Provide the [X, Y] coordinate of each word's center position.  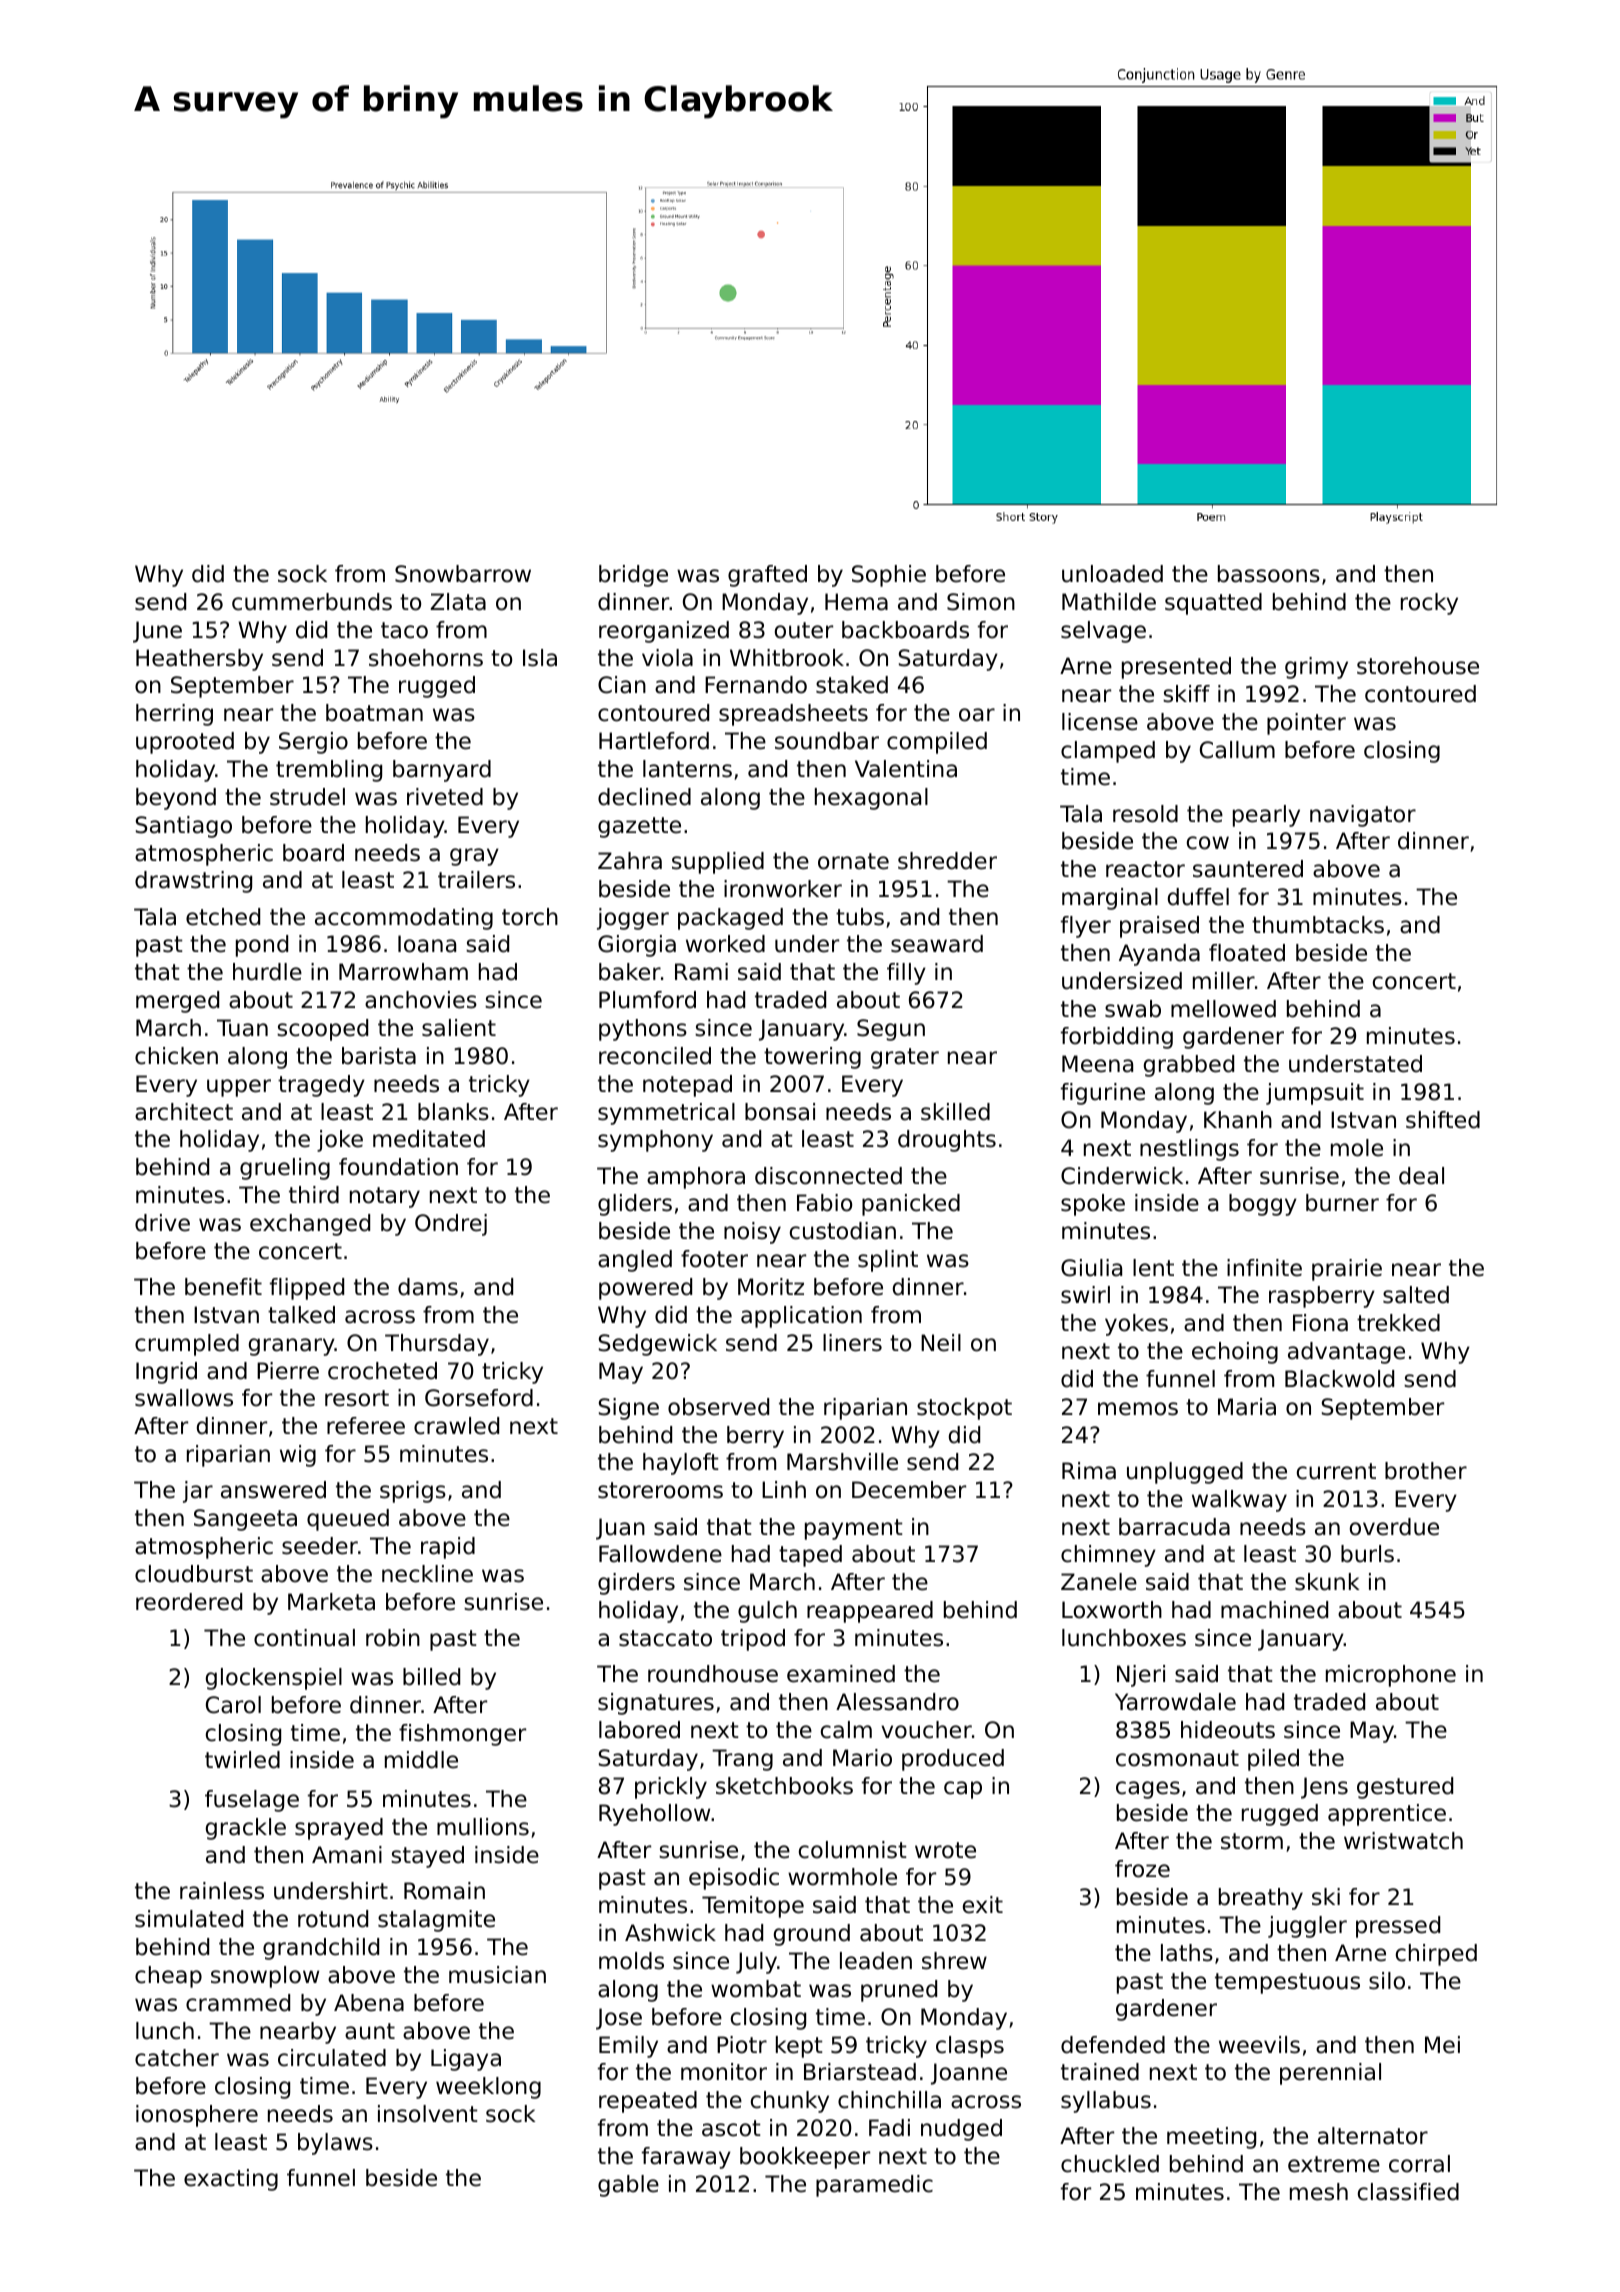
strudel [307, 797]
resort [357, 1398]
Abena [369, 2003]
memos [1138, 1409]
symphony [655, 1141]
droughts [947, 1141]
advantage [1346, 1353]
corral [1419, 2164]
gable [628, 2186]
